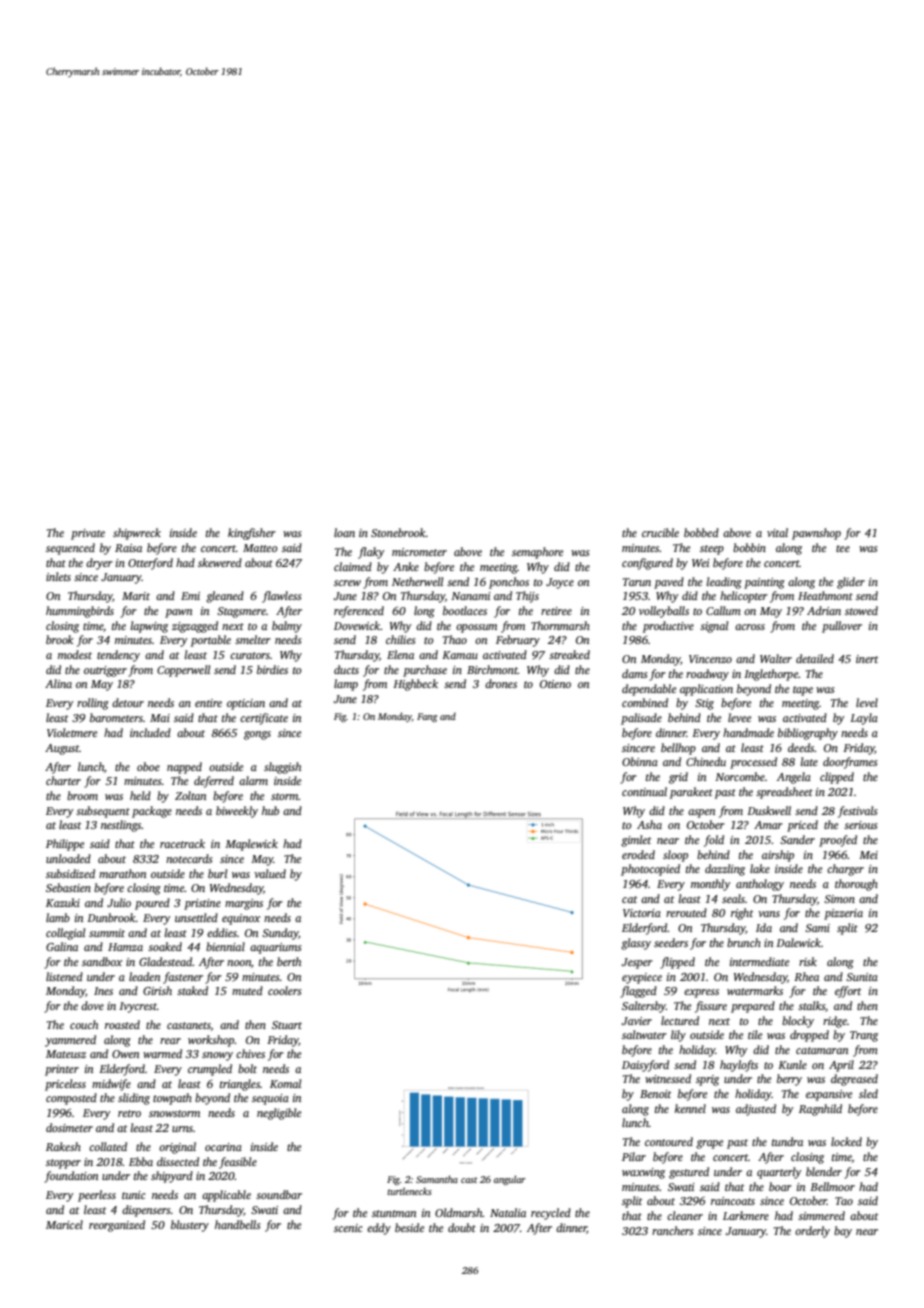 Image resolution: width=924 pixels, height=1308 pixels. I want to click on Maricel, so click(64, 1224).
